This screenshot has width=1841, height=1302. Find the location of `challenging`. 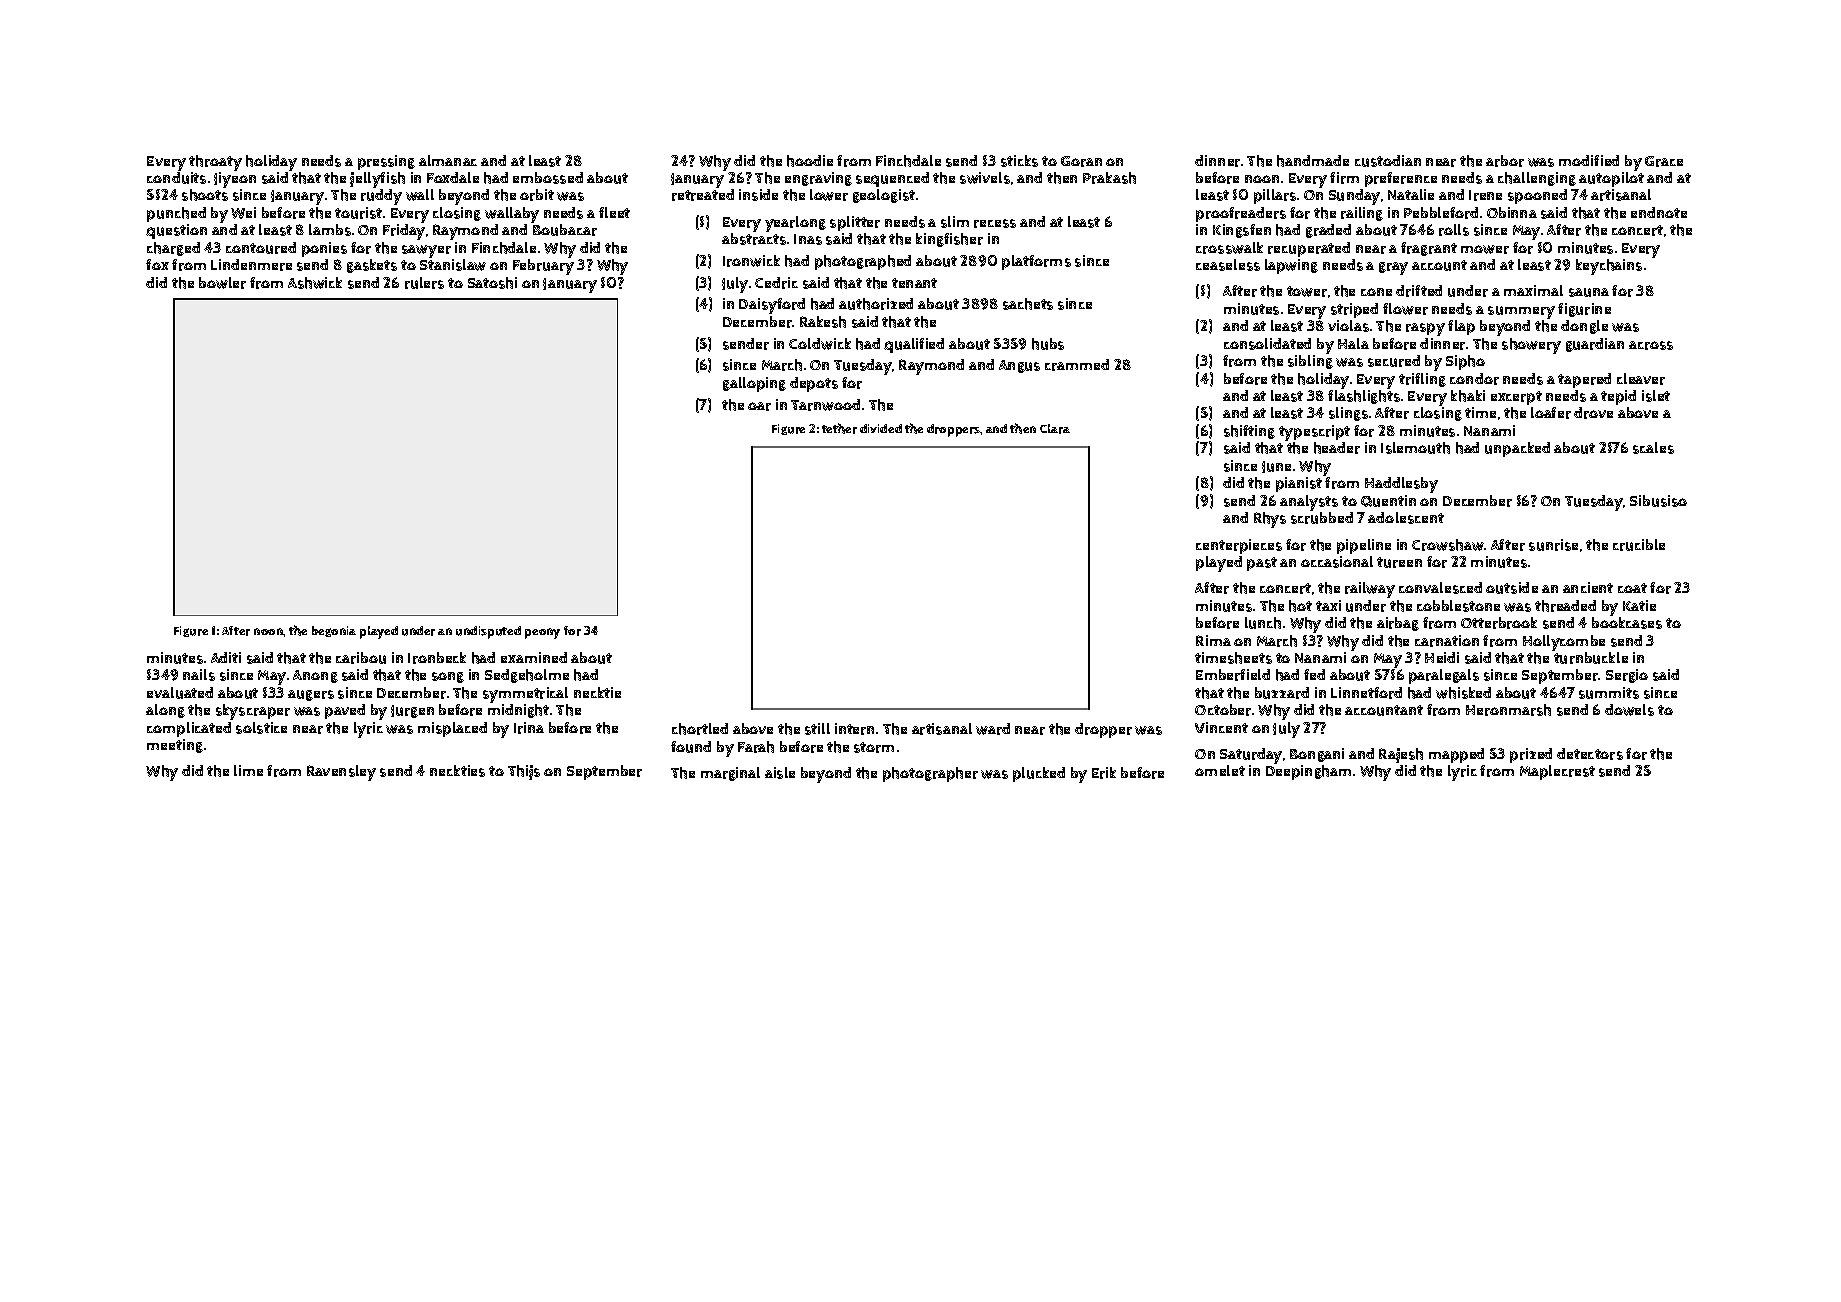

challenging is located at coordinates (1537, 179).
